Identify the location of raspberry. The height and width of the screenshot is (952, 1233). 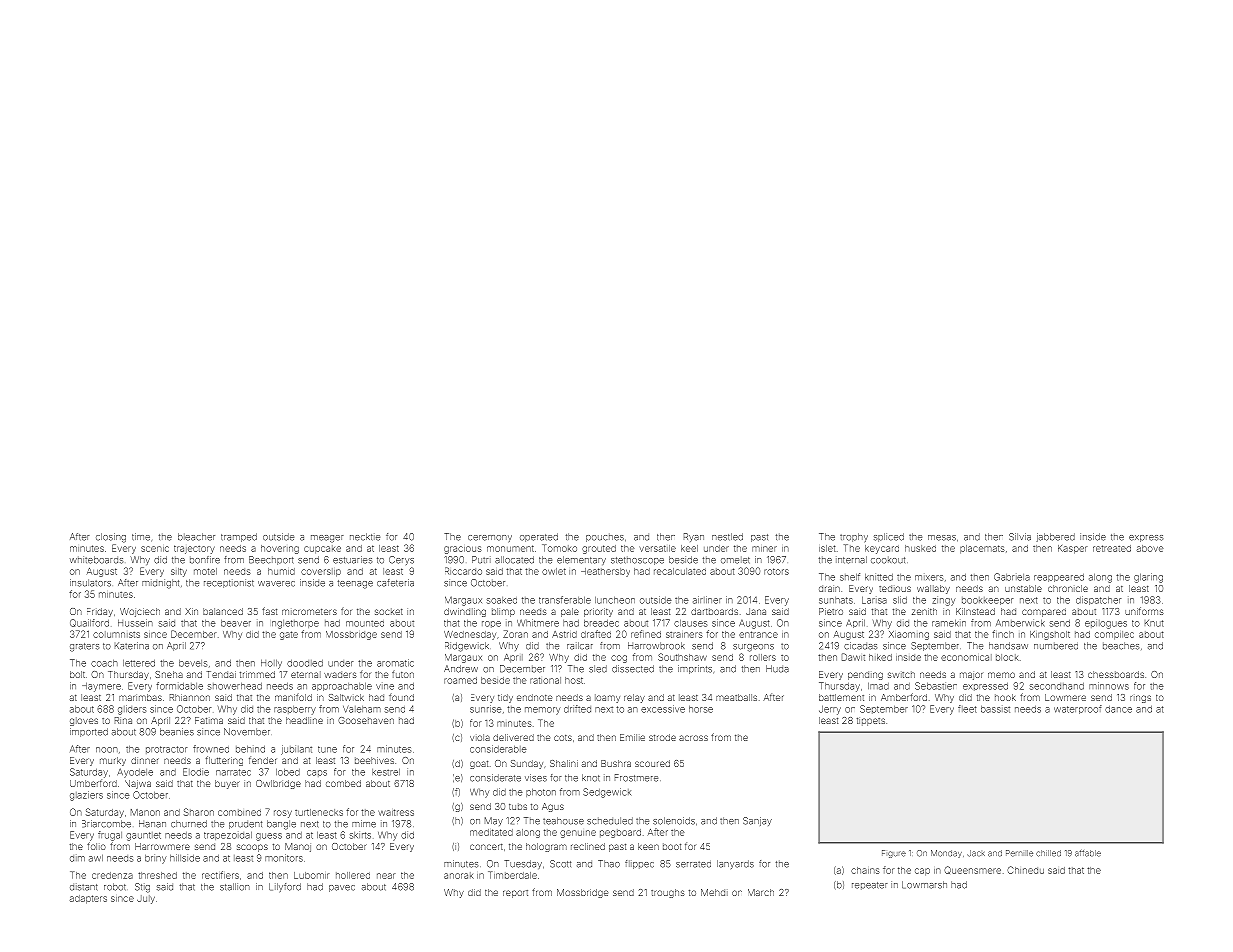
(295, 710).
